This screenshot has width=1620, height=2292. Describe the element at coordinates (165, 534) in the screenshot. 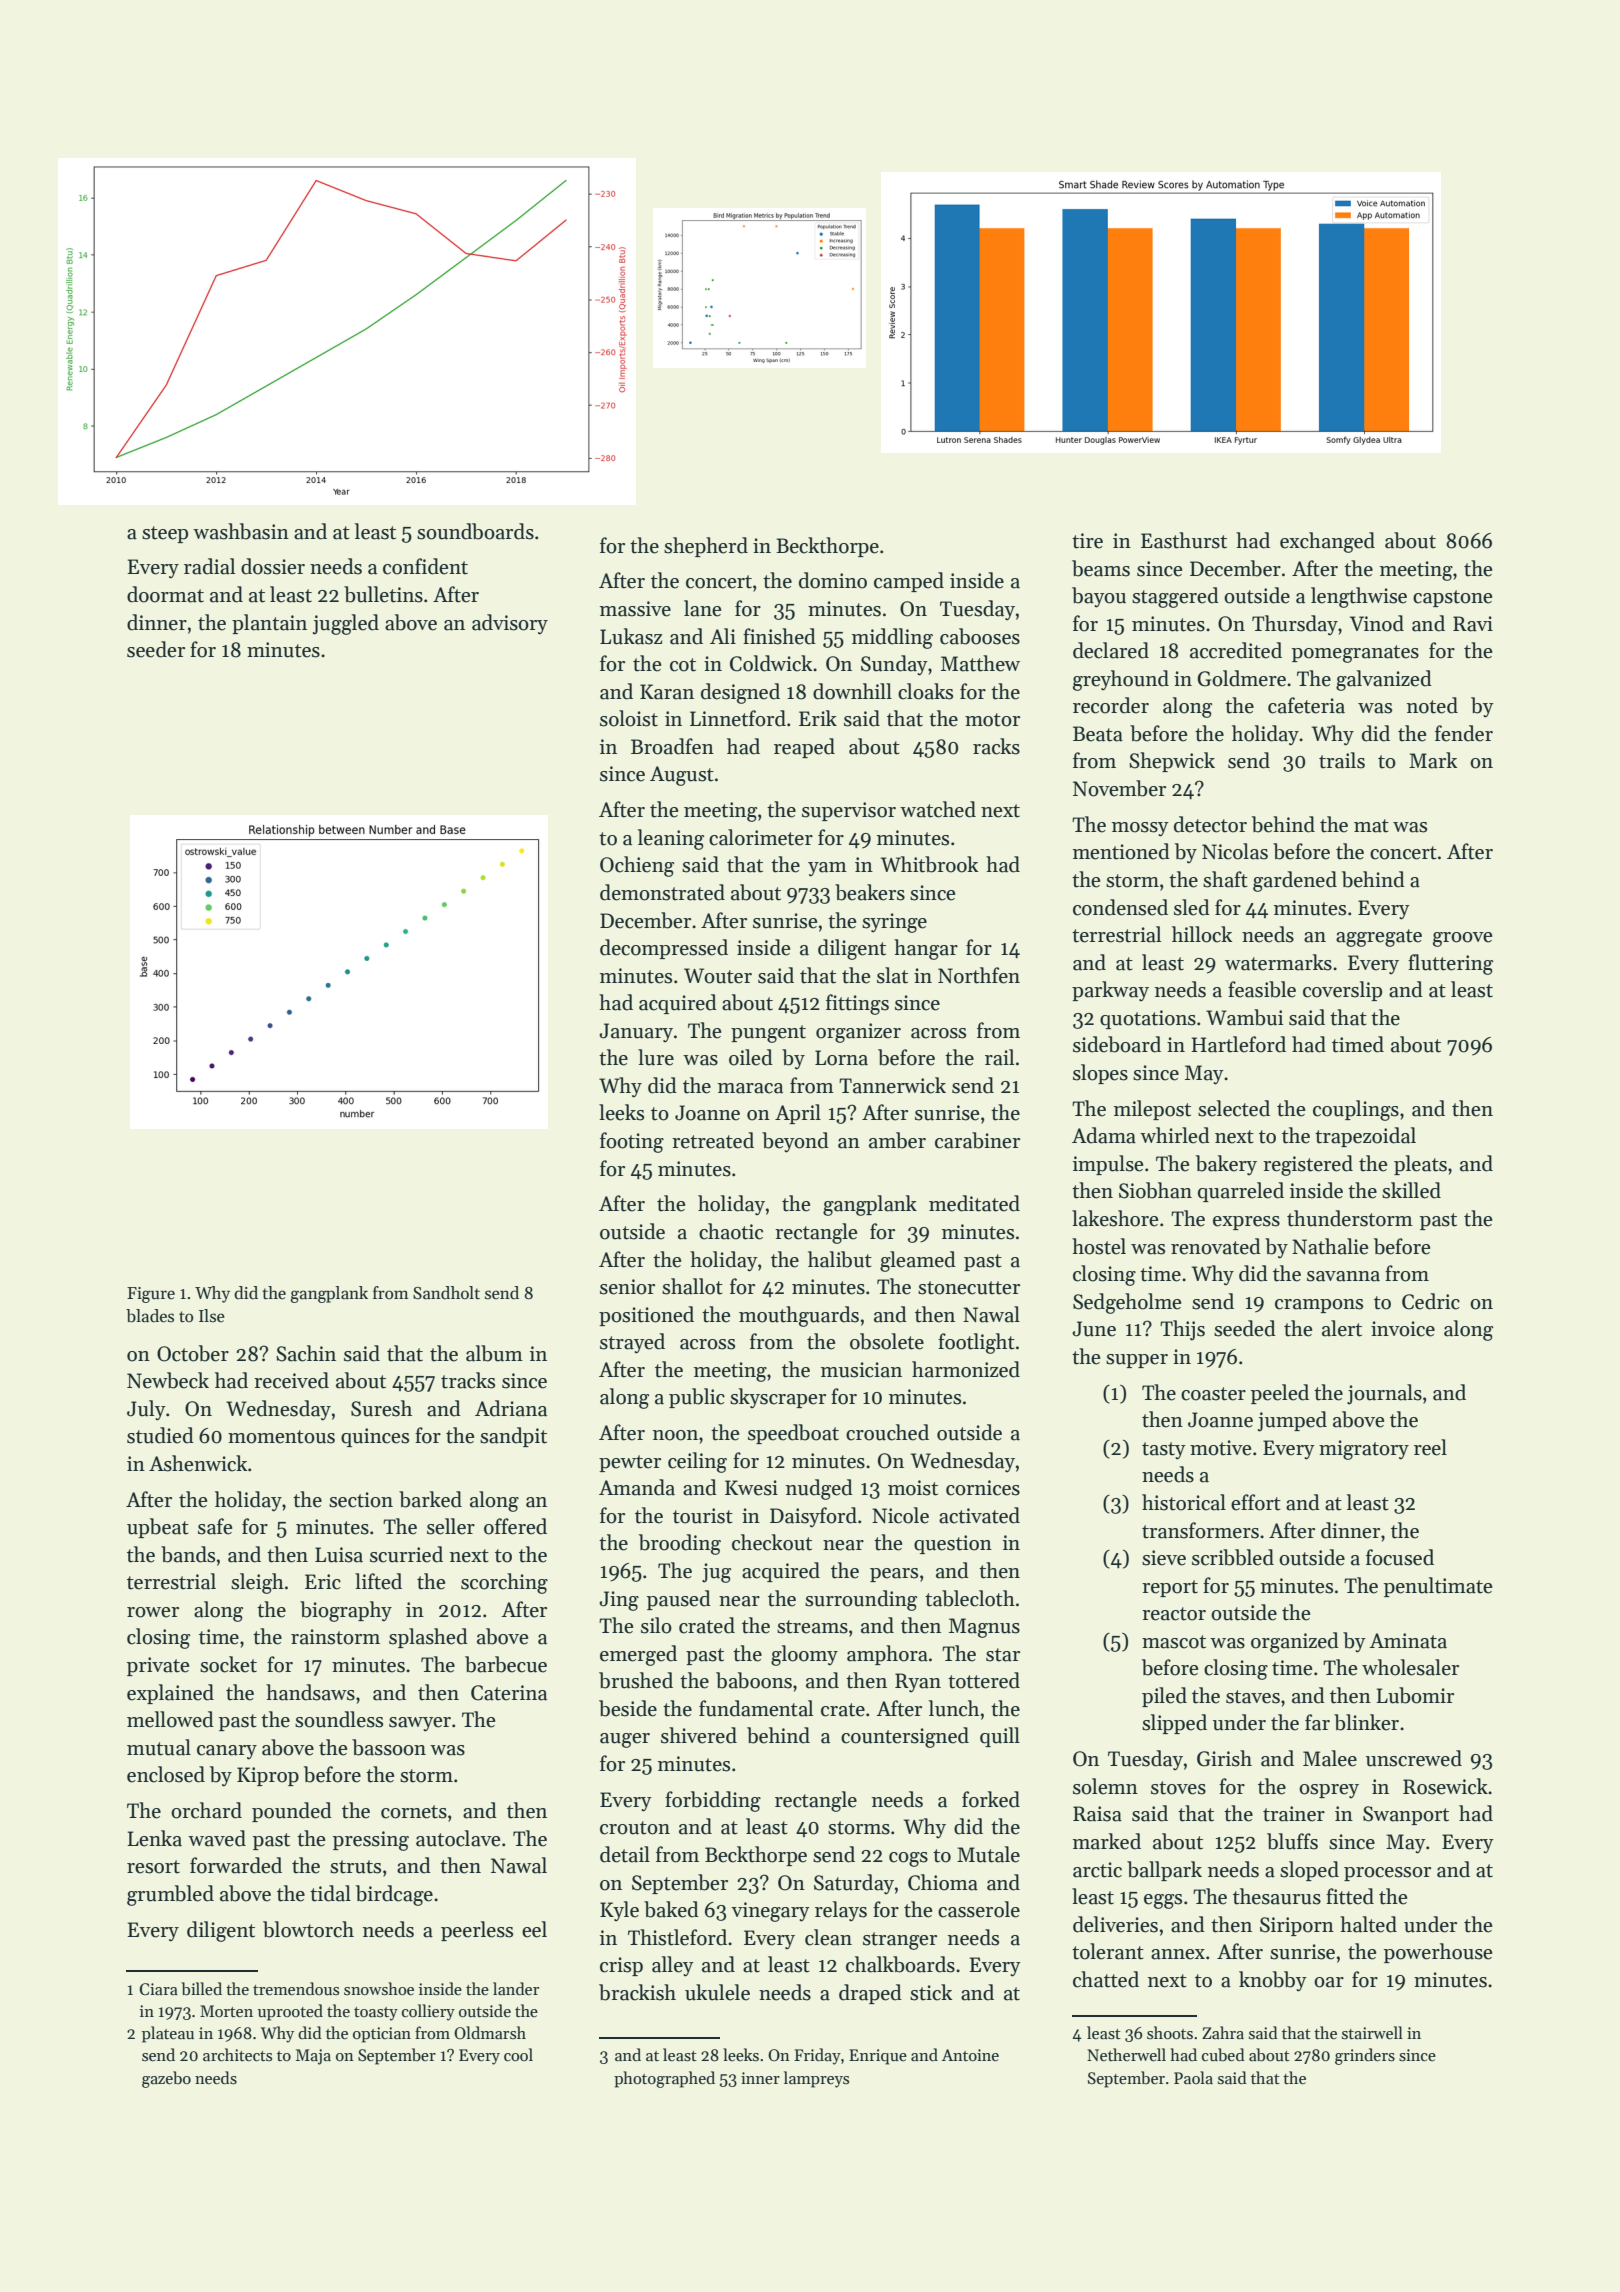

I see `steep` at that location.
